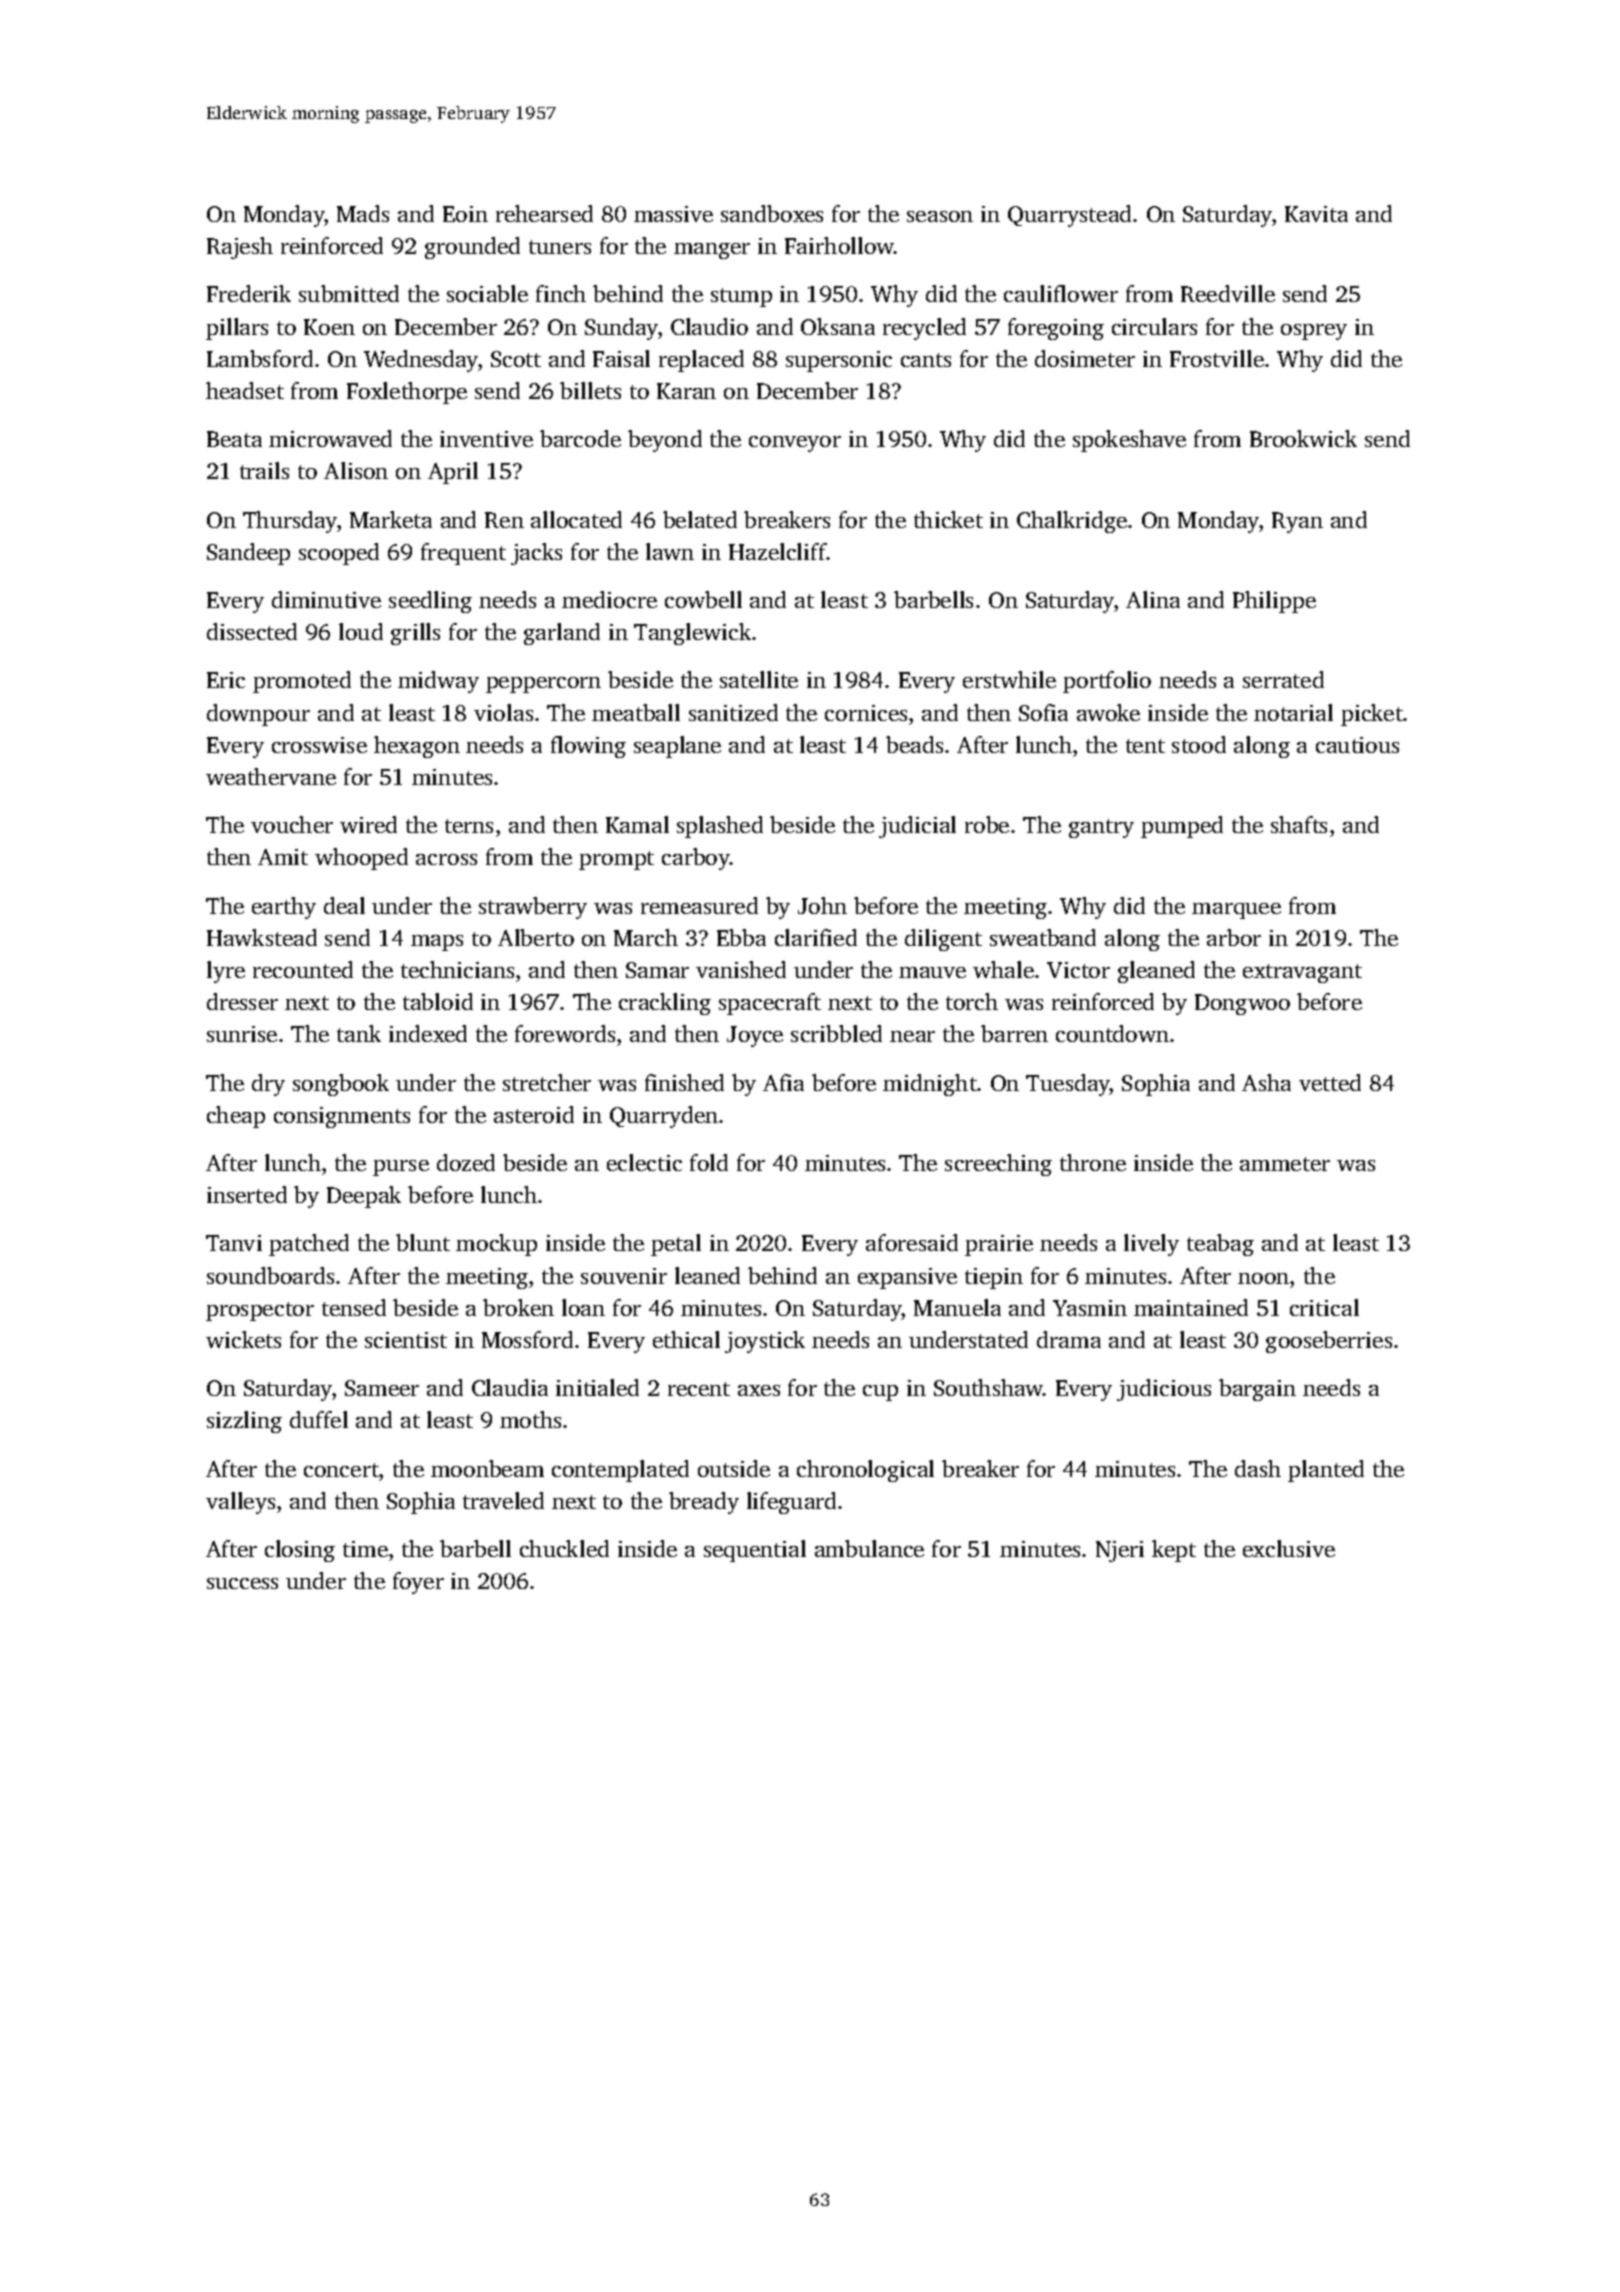 This page has height=2292, width=1620. What do you see at coordinates (791, 1503) in the page?
I see `lifeguard` at bounding box center [791, 1503].
